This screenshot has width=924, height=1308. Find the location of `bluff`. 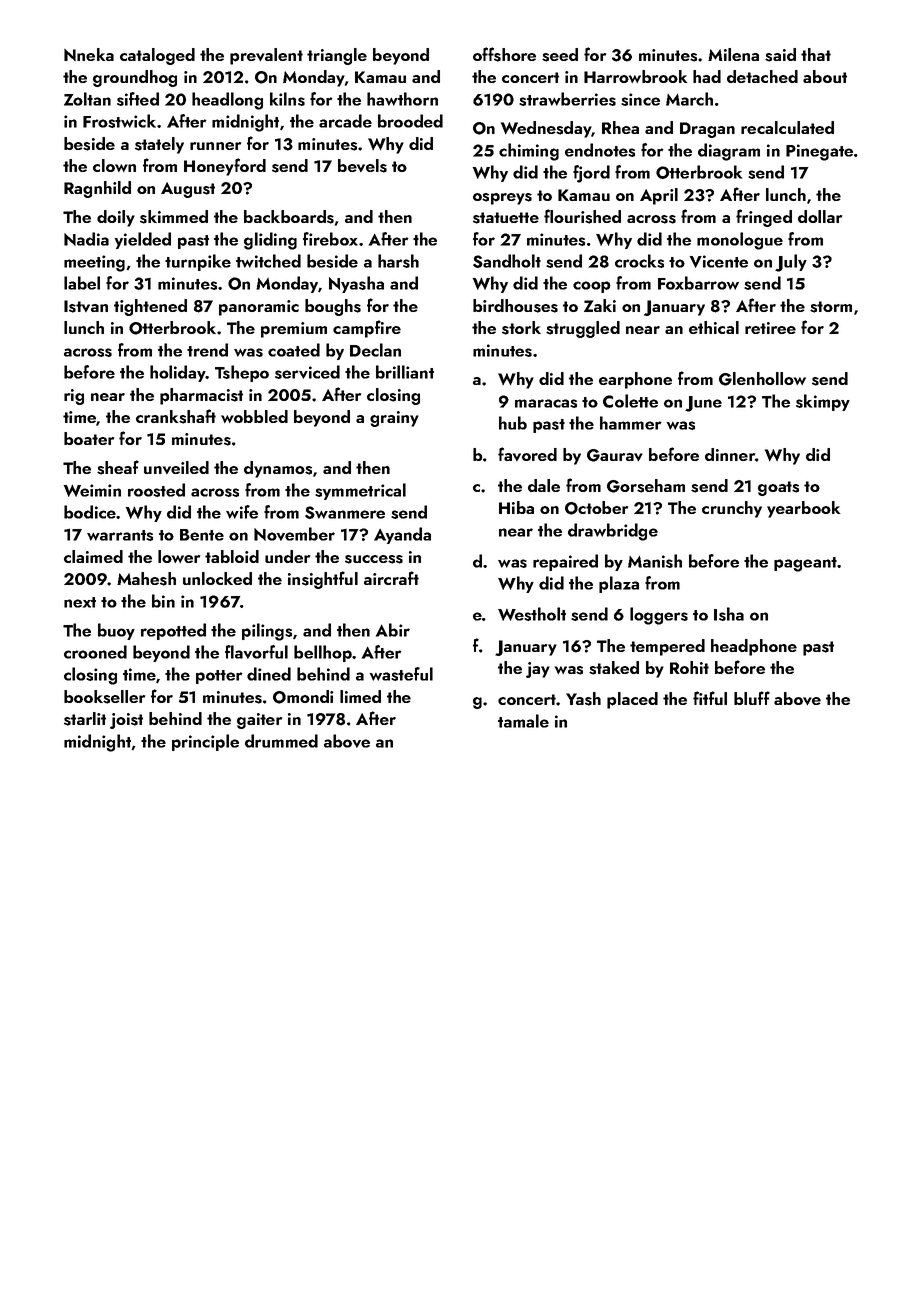

bluff is located at coordinates (752, 698).
